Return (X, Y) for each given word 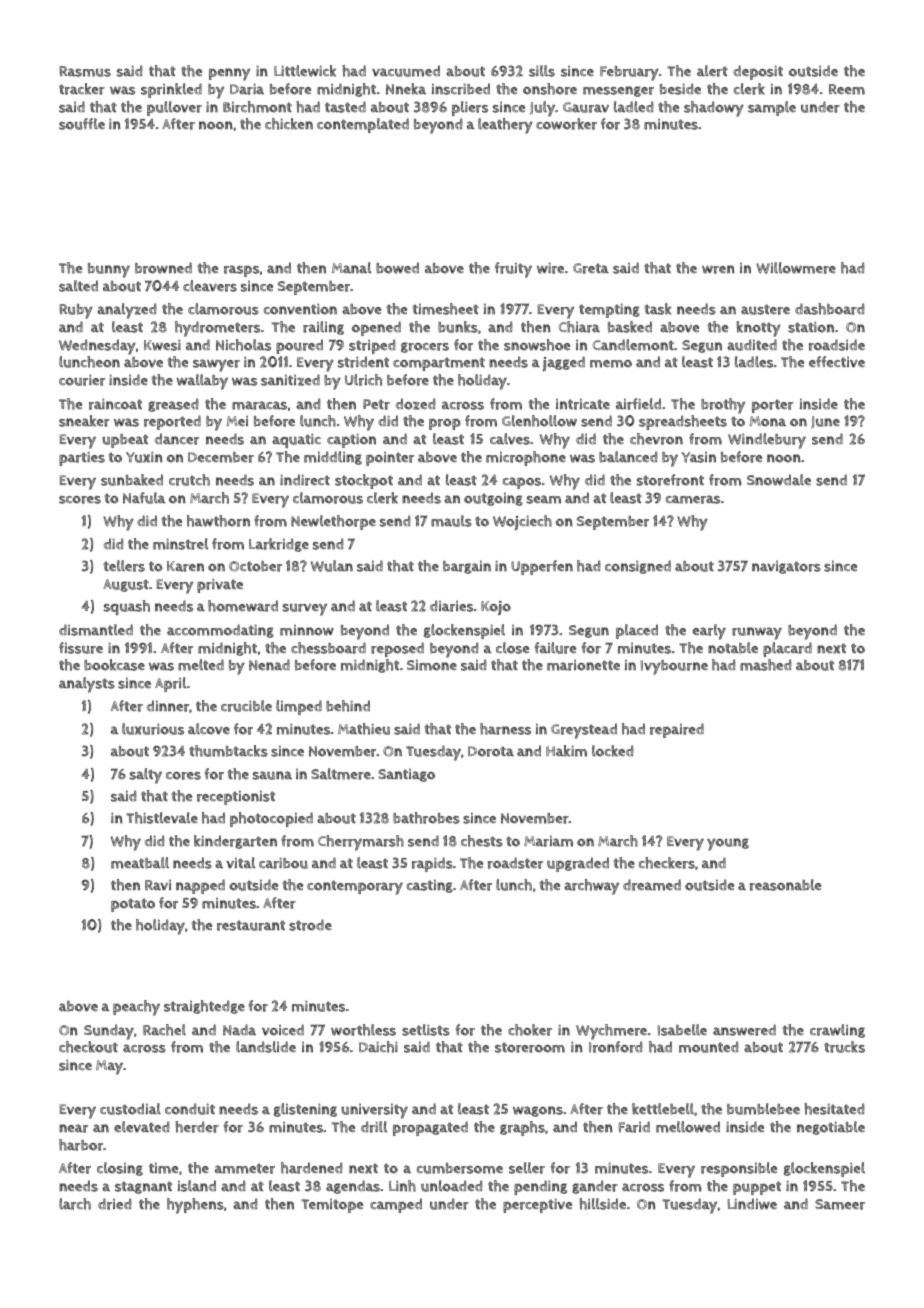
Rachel (164, 1030)
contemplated (363, 125)
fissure (81, 648)
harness (505, 729)
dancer (176, 439)
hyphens (195, 1206)
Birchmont (257, 107)
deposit (758, 72)
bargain (467, 567)
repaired (677, 730)
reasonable (785, 885)
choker (530, 1030)
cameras (693, 499)
